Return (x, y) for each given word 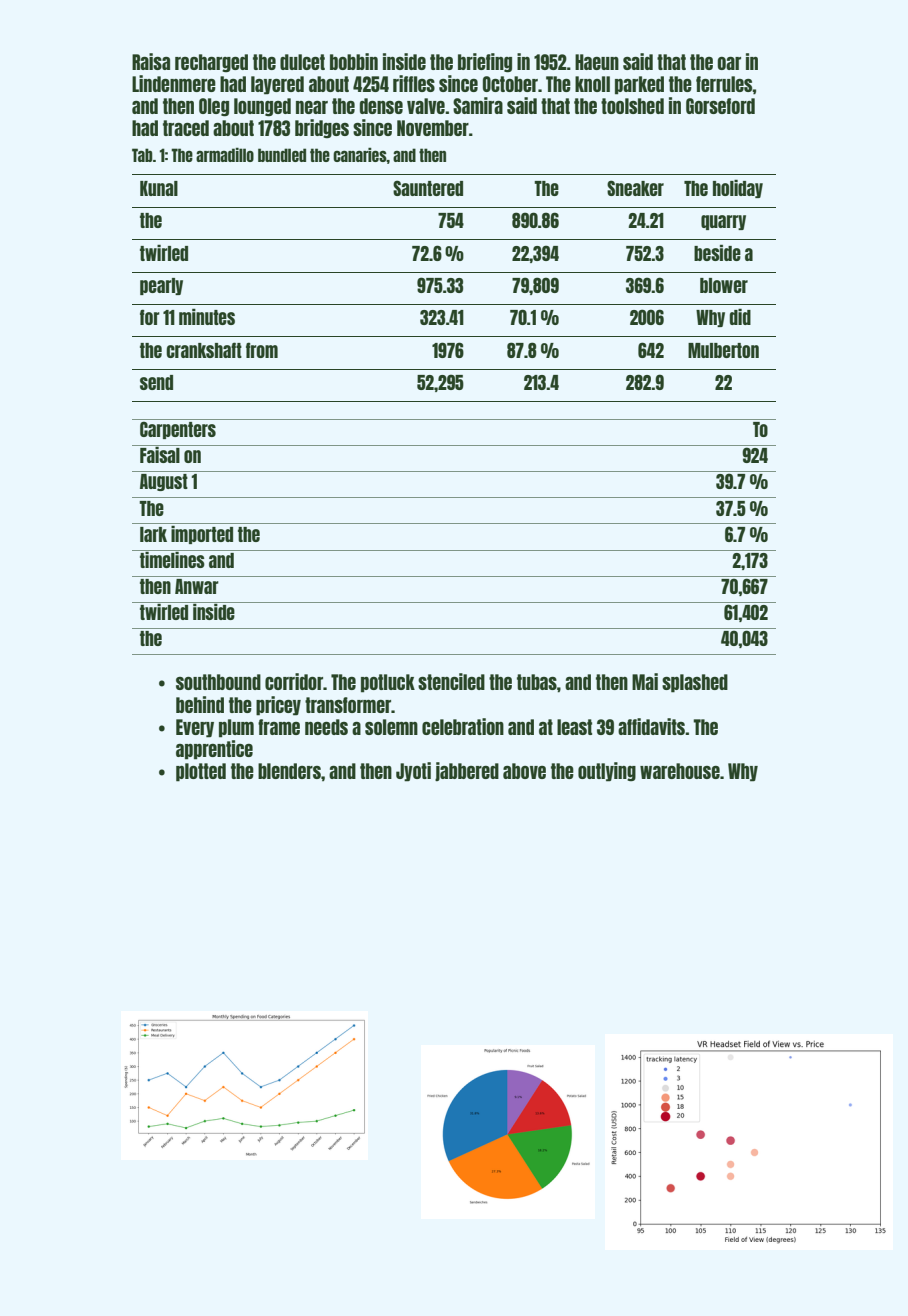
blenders (289, 771)
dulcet (302, 62)
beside (717, 252)
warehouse (680, 771)
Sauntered (428, 188)
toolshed (632, 106)
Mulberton (723, 350)
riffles (414, 83)
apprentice (214, 750)
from (262, 350)
